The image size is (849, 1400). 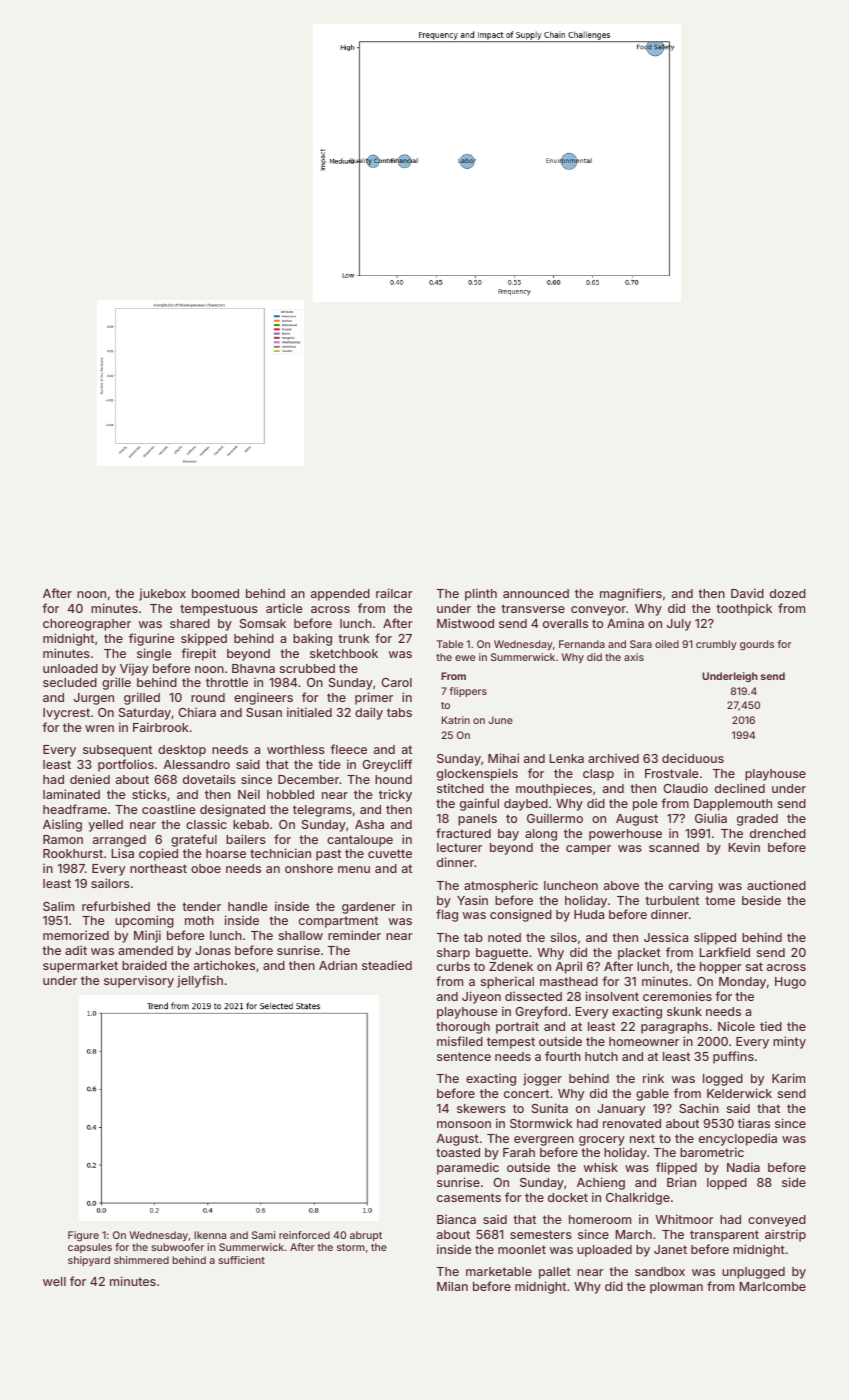 What do you see at coordinates (645, 805) in the document?
I see `pole` at bounding box center [645, 805].
